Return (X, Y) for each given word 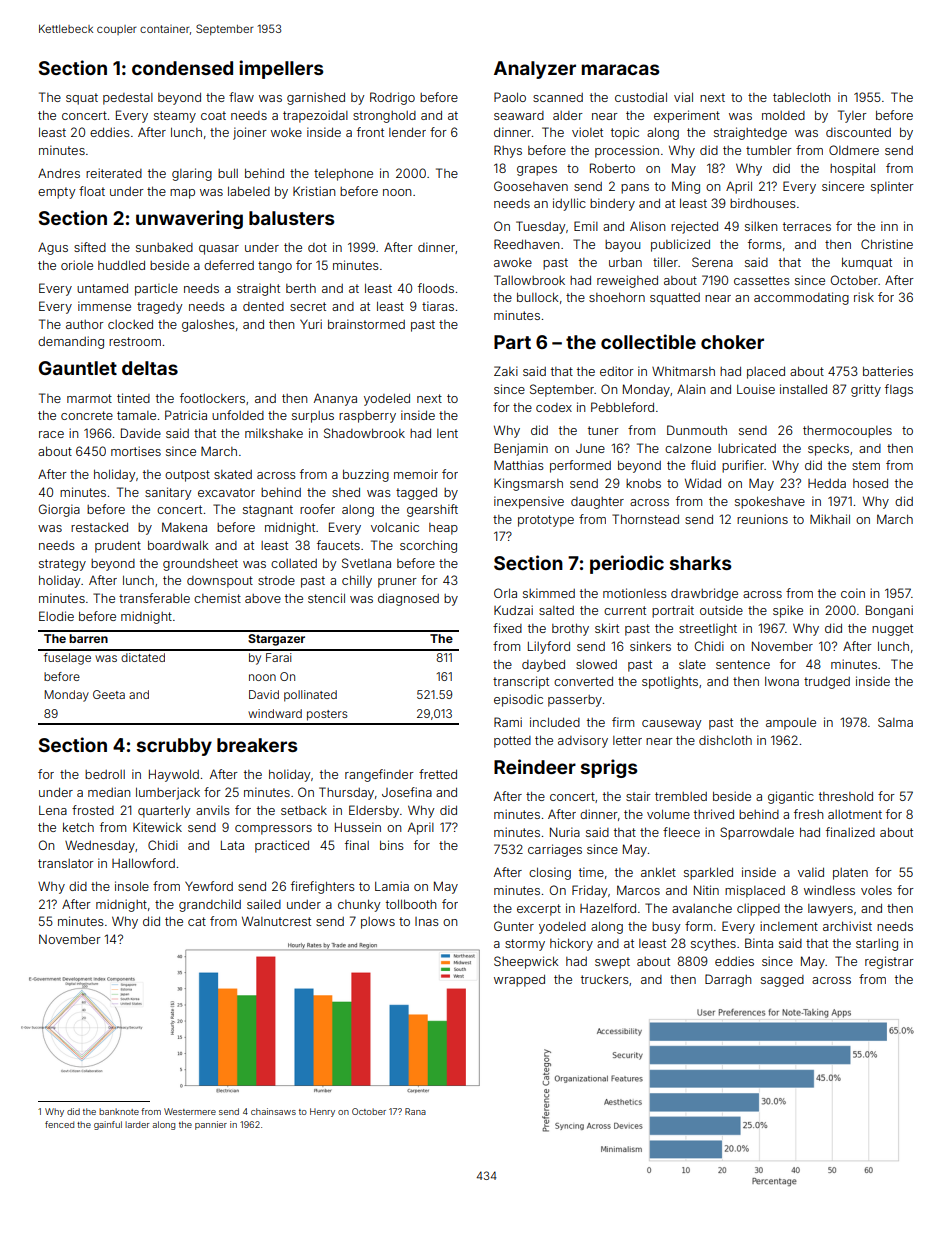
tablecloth (801, 97)
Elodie (56, 616)
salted (556, 610)
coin (853, 593)
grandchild (210, 905)
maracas (620, 69)
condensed (182, 68)
